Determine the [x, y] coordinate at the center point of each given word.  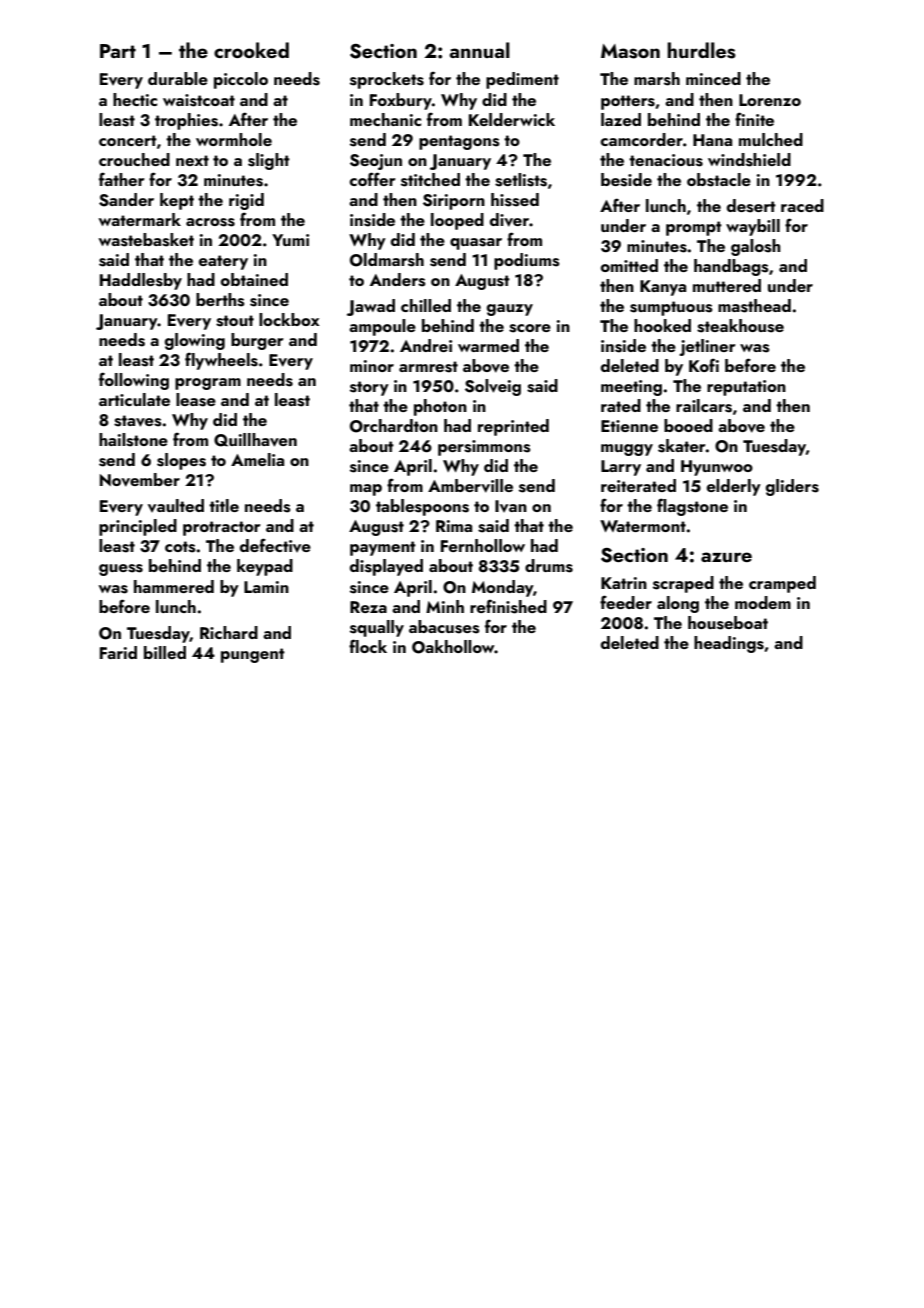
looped [457, 221]
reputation [746, 388]
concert [128, 140]
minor [372, 366]
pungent [253, 655]
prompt [694, 228]
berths [220, 300]
